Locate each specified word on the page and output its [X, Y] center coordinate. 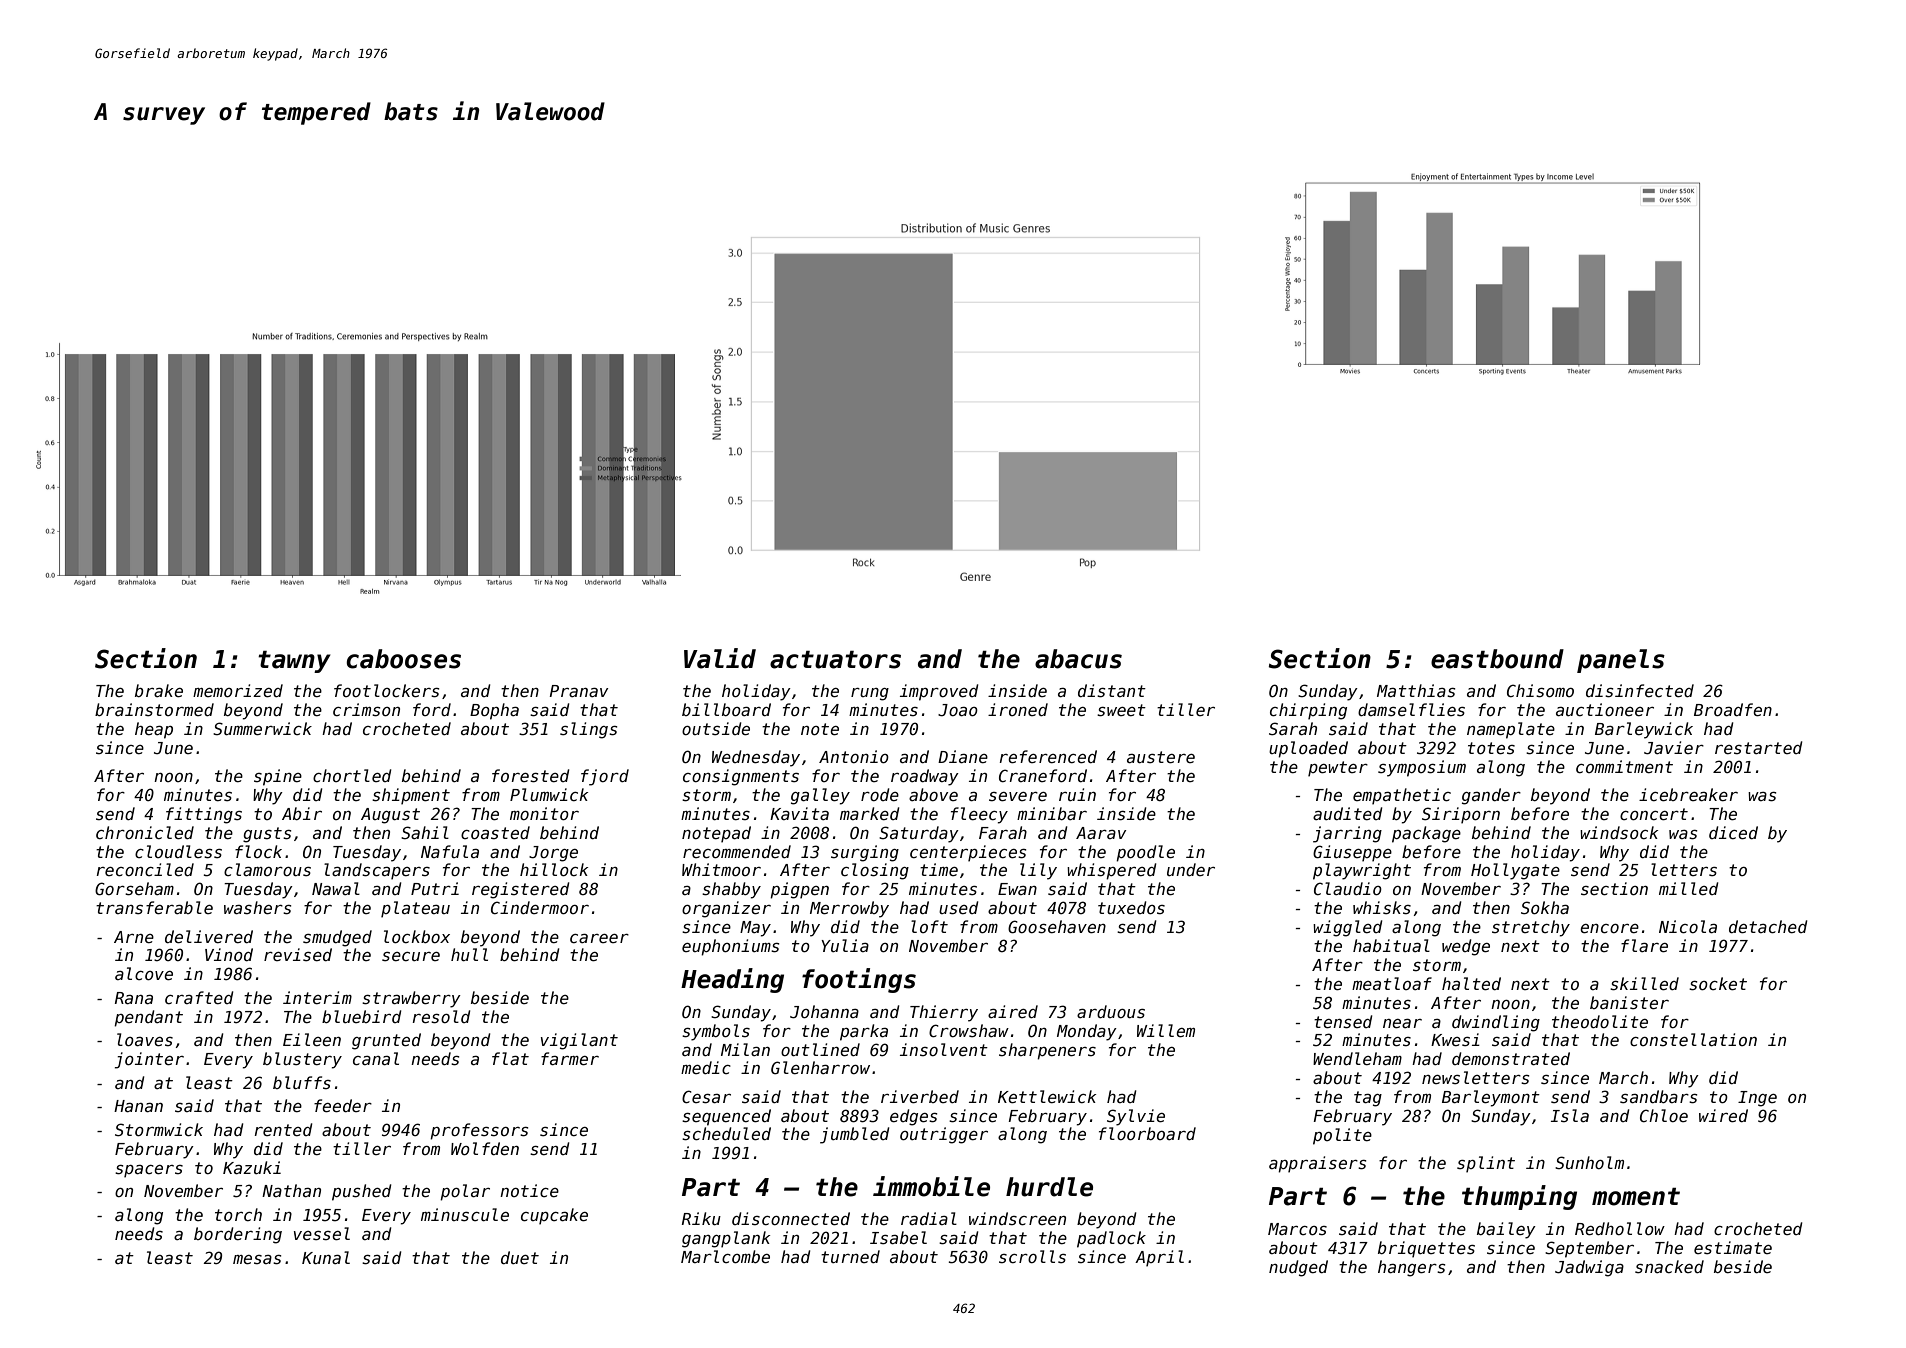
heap [154, 730]
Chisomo [1540, 691]
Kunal [326, 1257]
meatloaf [1392, 983]
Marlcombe [725, 1256]
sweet [1121, 710]
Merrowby [849, 909]
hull [469, 954]
